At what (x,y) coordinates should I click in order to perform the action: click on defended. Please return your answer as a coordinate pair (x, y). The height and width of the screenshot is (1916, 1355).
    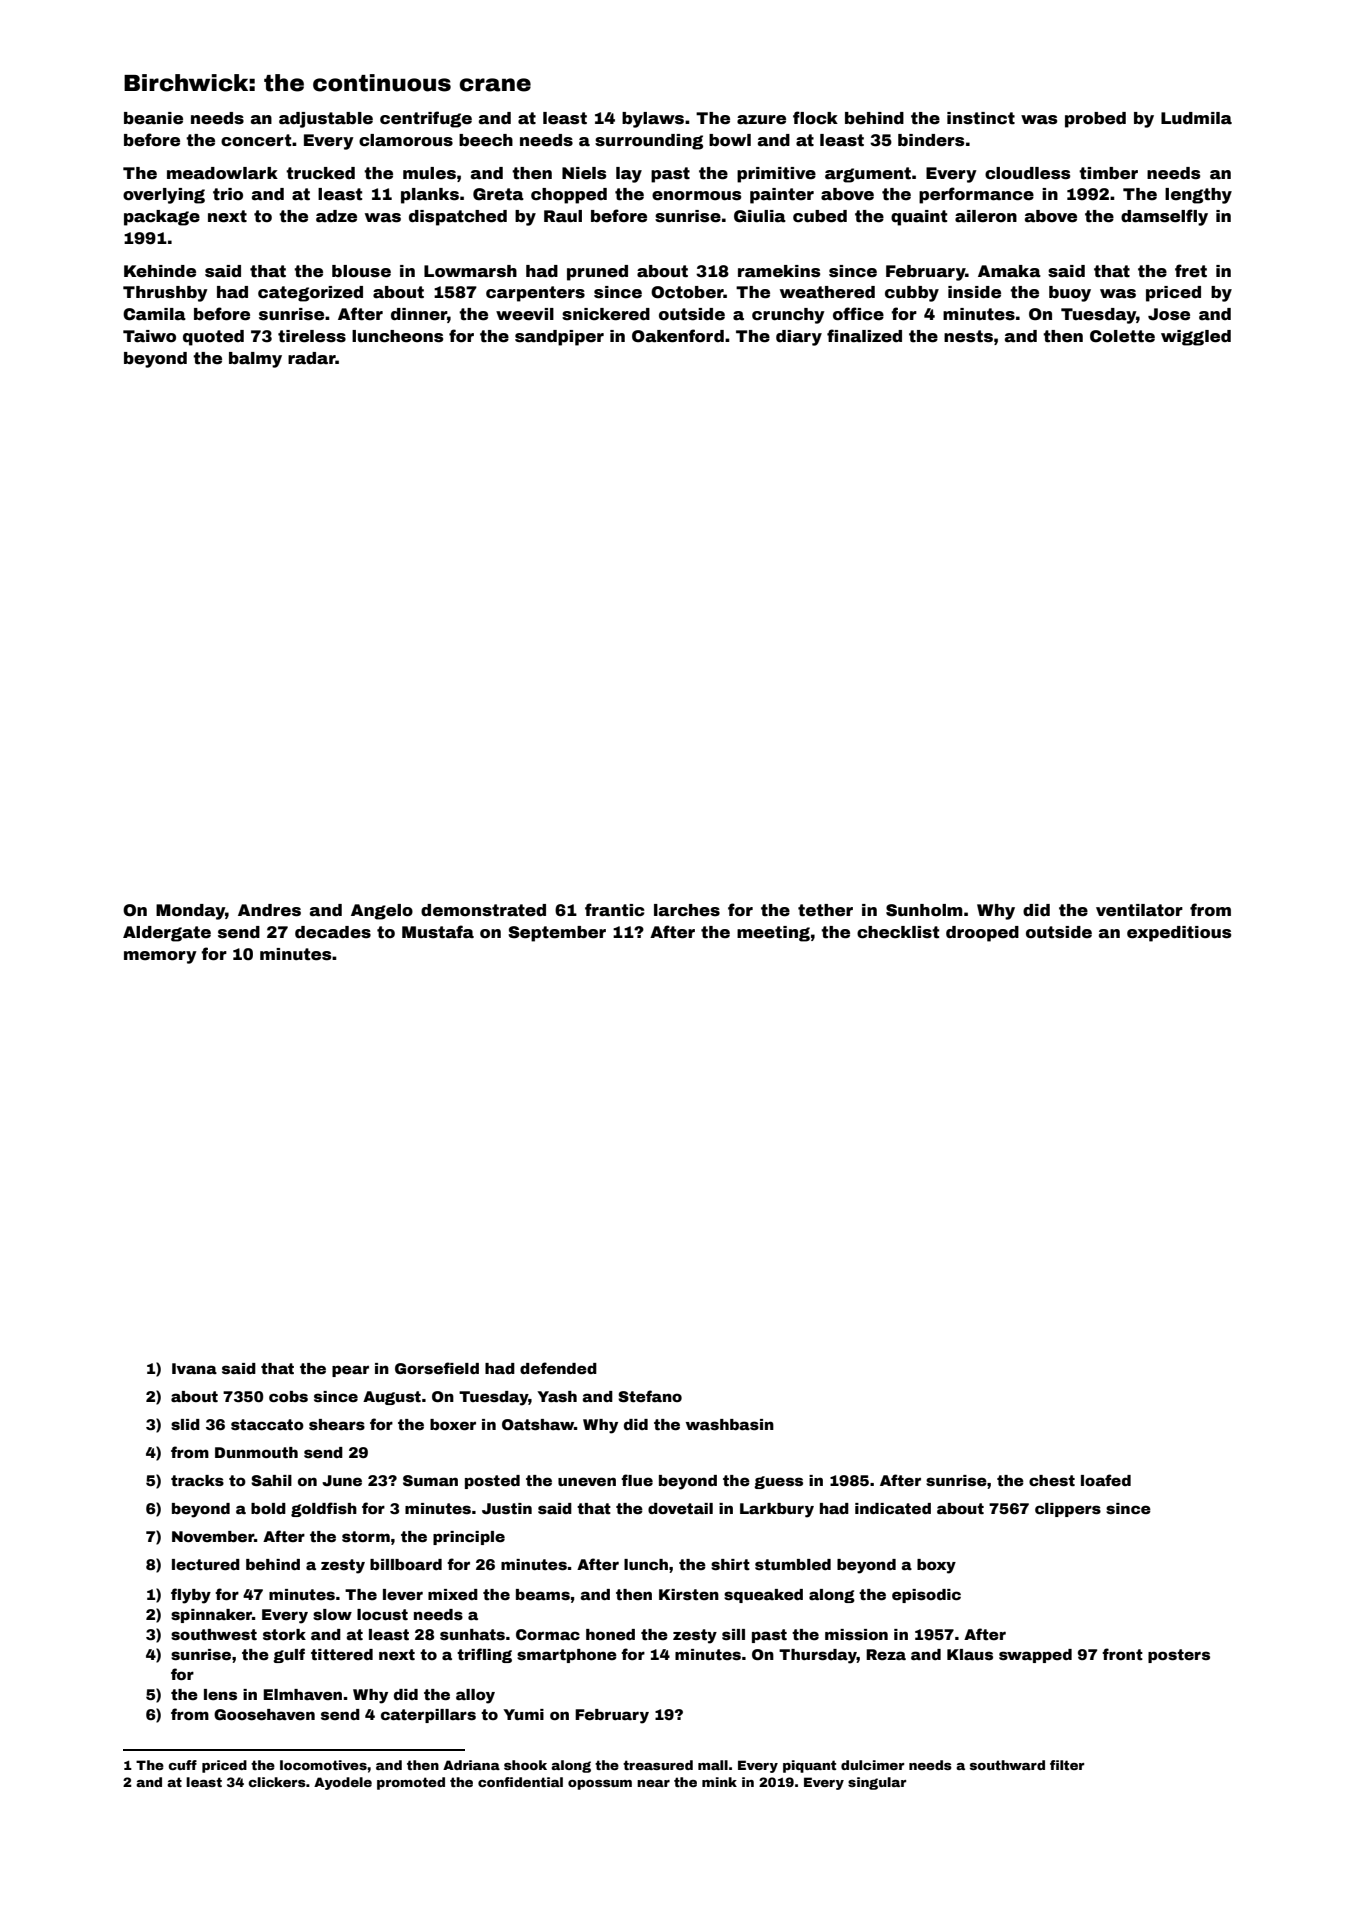
    Looking at the image, I should click on (558, 1368).
